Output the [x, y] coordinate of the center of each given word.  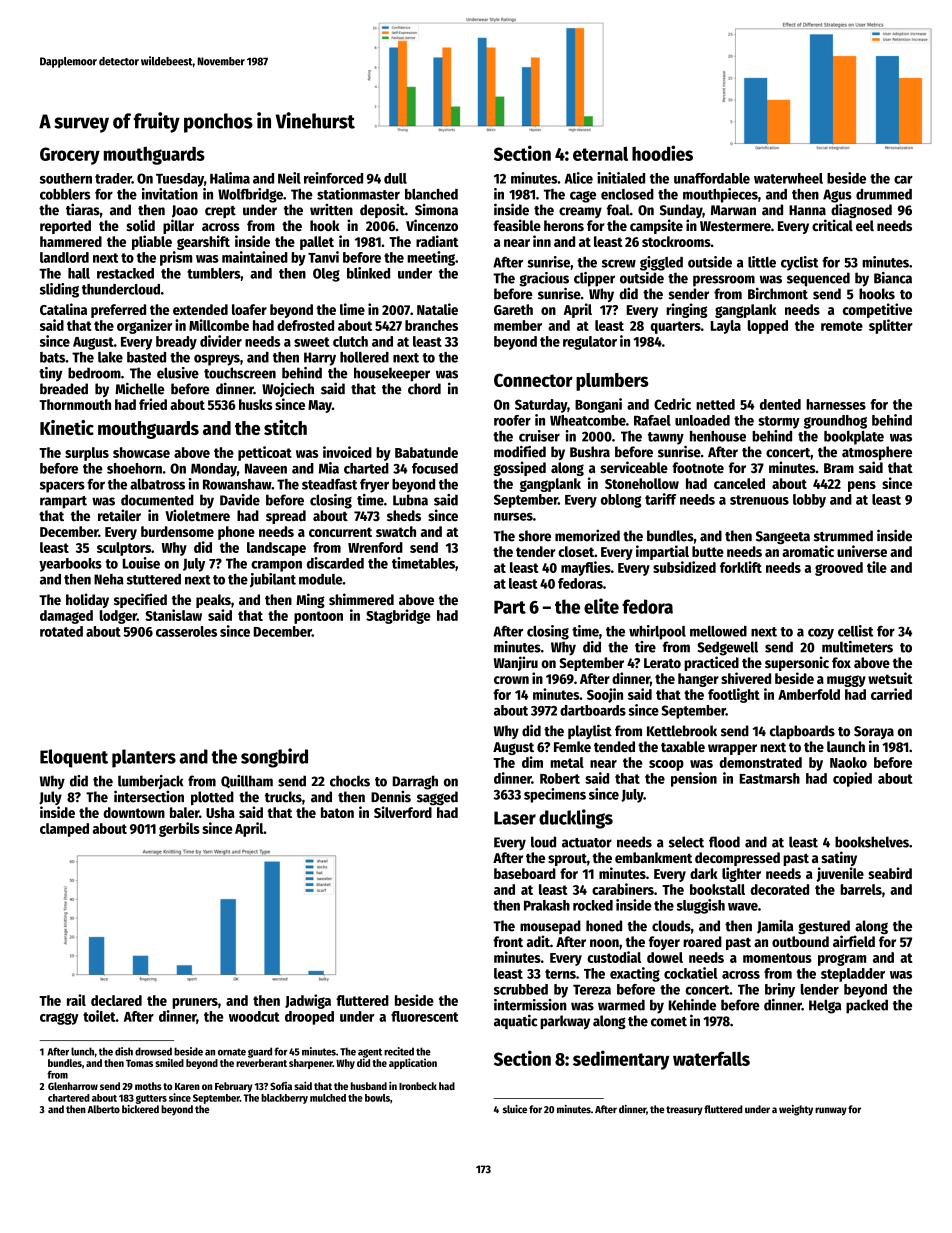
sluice [515, 1109]
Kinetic [67, 427]
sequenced [818, 279]
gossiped [519, 468]
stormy [779, 422]
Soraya [874, 732]
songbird [274, 758]
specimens [555, 795]
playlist [590, 731]
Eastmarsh [770, 778]
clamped [64, 830]
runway [831, 1111]
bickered [140, 1109]
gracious [544, 279]
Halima [230, 178]
